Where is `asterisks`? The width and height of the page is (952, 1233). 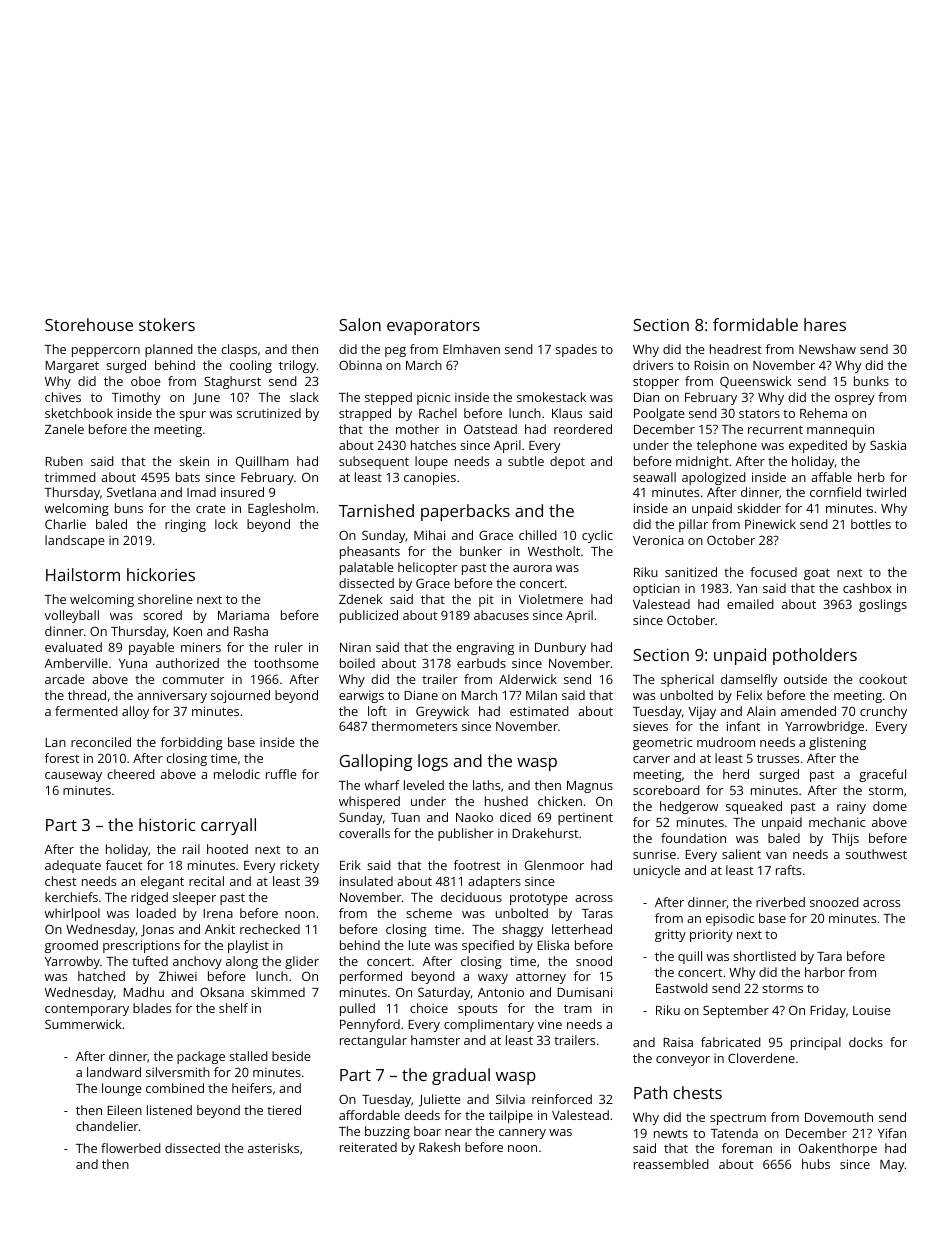
asterisks is located at coordinates (273, 1148).
